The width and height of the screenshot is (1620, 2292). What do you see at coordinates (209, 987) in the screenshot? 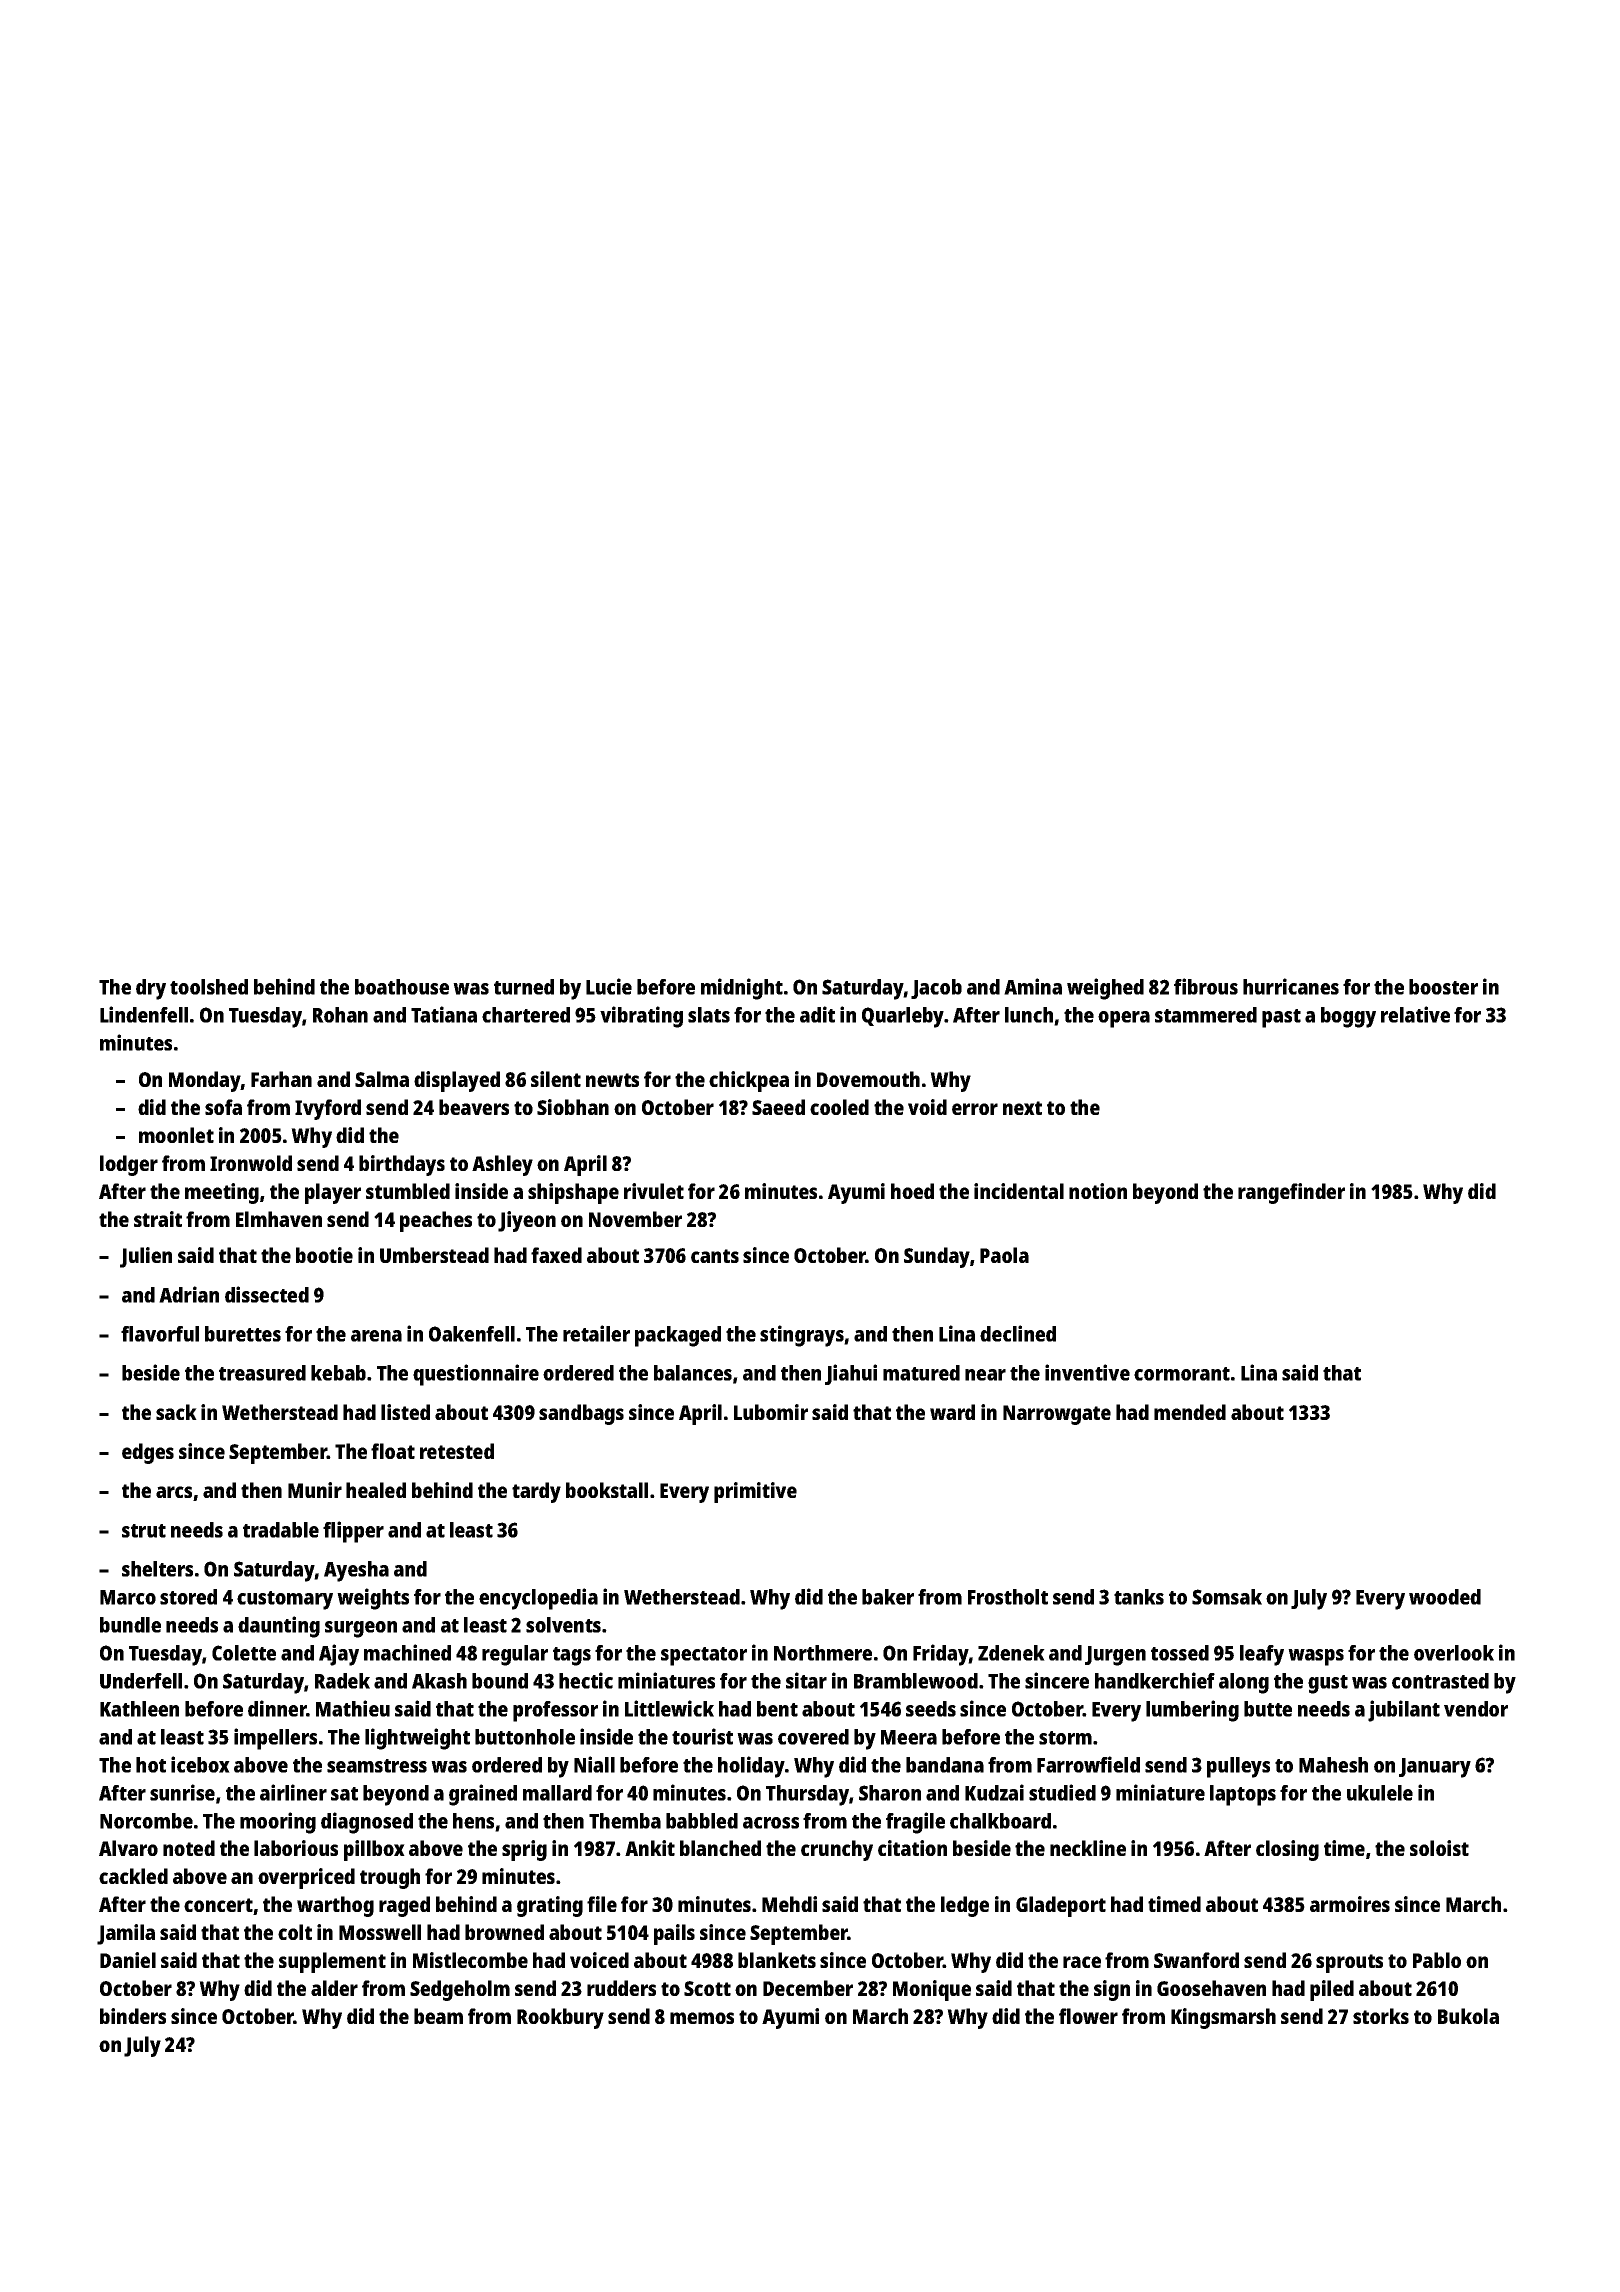
I see `toolshed` at bounding box center [209, 987].
